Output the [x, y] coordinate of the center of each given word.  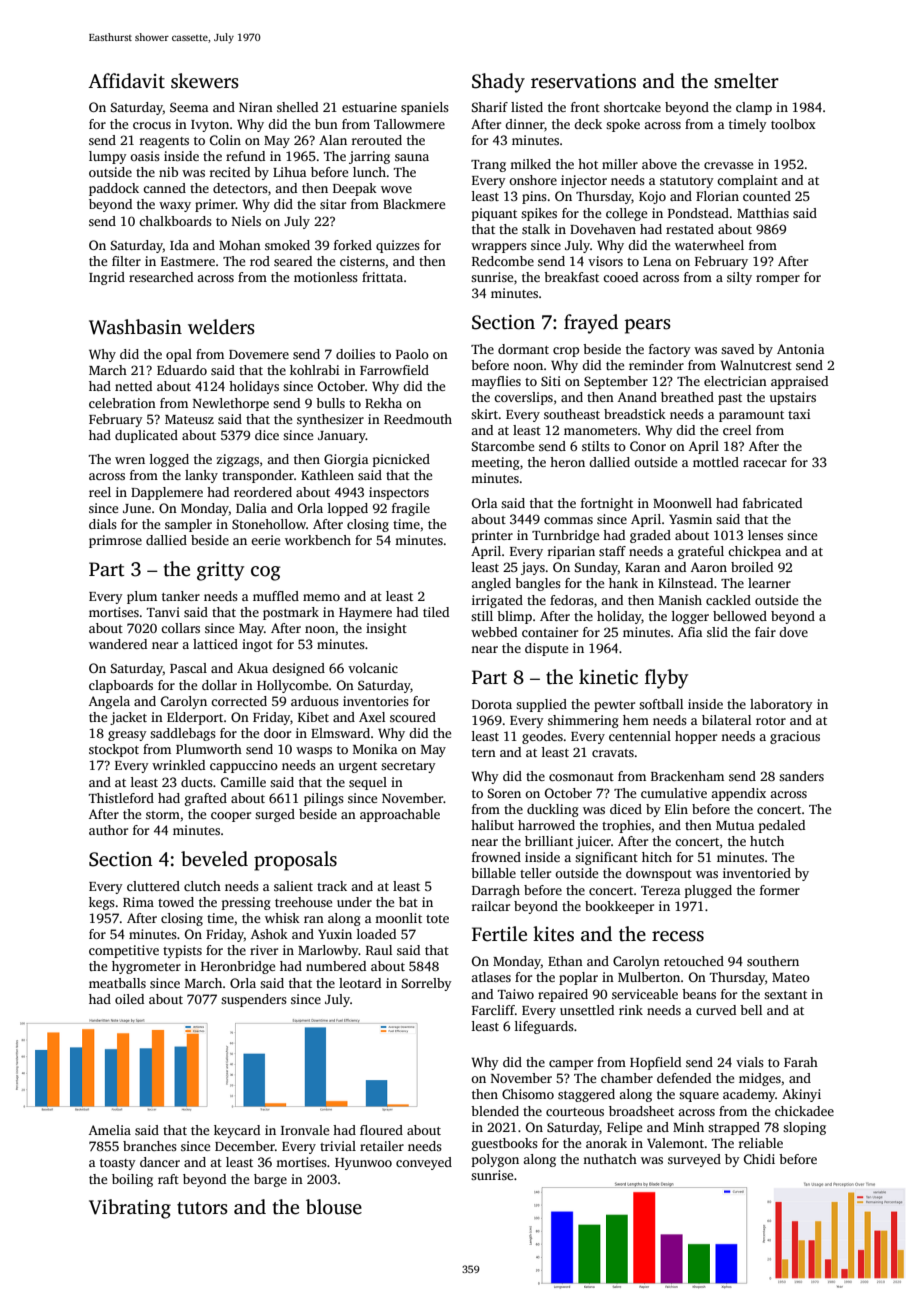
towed [176, 902]
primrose [115, 541]
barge [270, 1180]
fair [765, 632]
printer [492, 536]
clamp [754, 108]
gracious [795, 737]
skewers [205, 81]
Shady [498, 83]
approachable [400, 815]
